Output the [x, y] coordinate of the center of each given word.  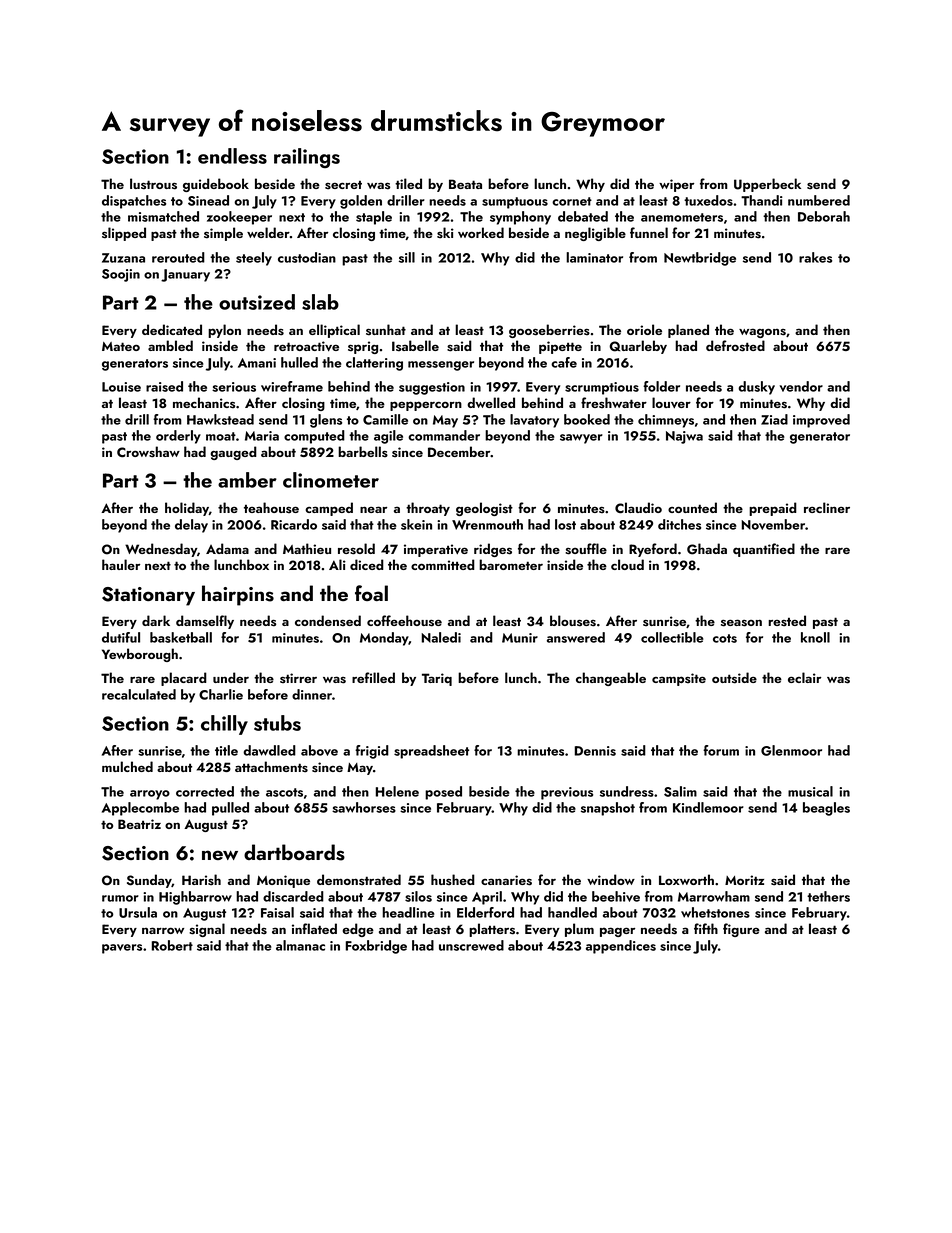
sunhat [386, 330]
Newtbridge [700, 259]
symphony [520, 218]
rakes [815, 257]
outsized [257, 302]
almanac [300, 945]
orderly [178, 437]
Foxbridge [376, 947]
